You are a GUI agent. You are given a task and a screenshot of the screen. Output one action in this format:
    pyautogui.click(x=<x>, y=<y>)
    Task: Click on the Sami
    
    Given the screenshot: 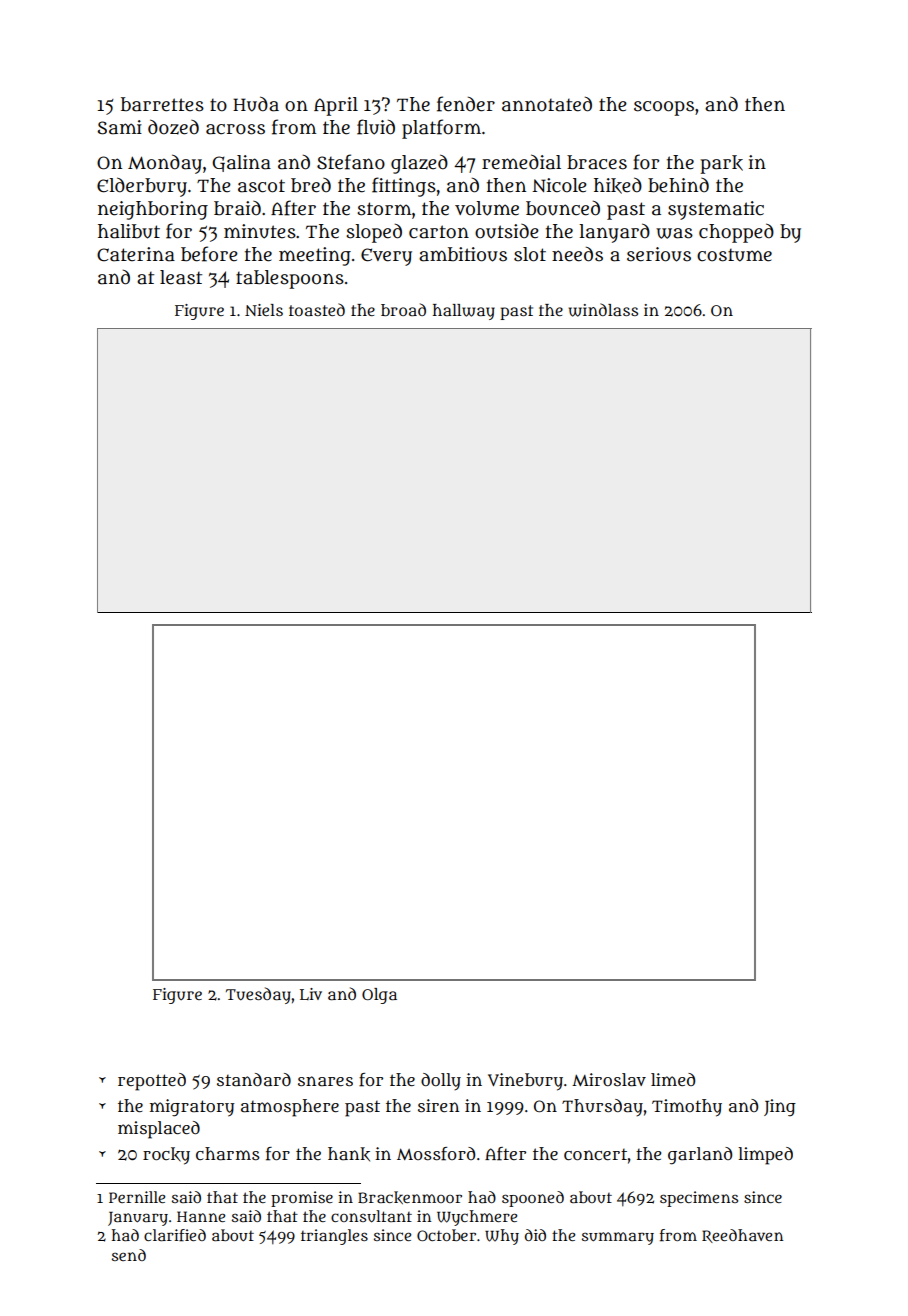 What is the action you would take?
    pyautogui.click(x=119, y=127)
